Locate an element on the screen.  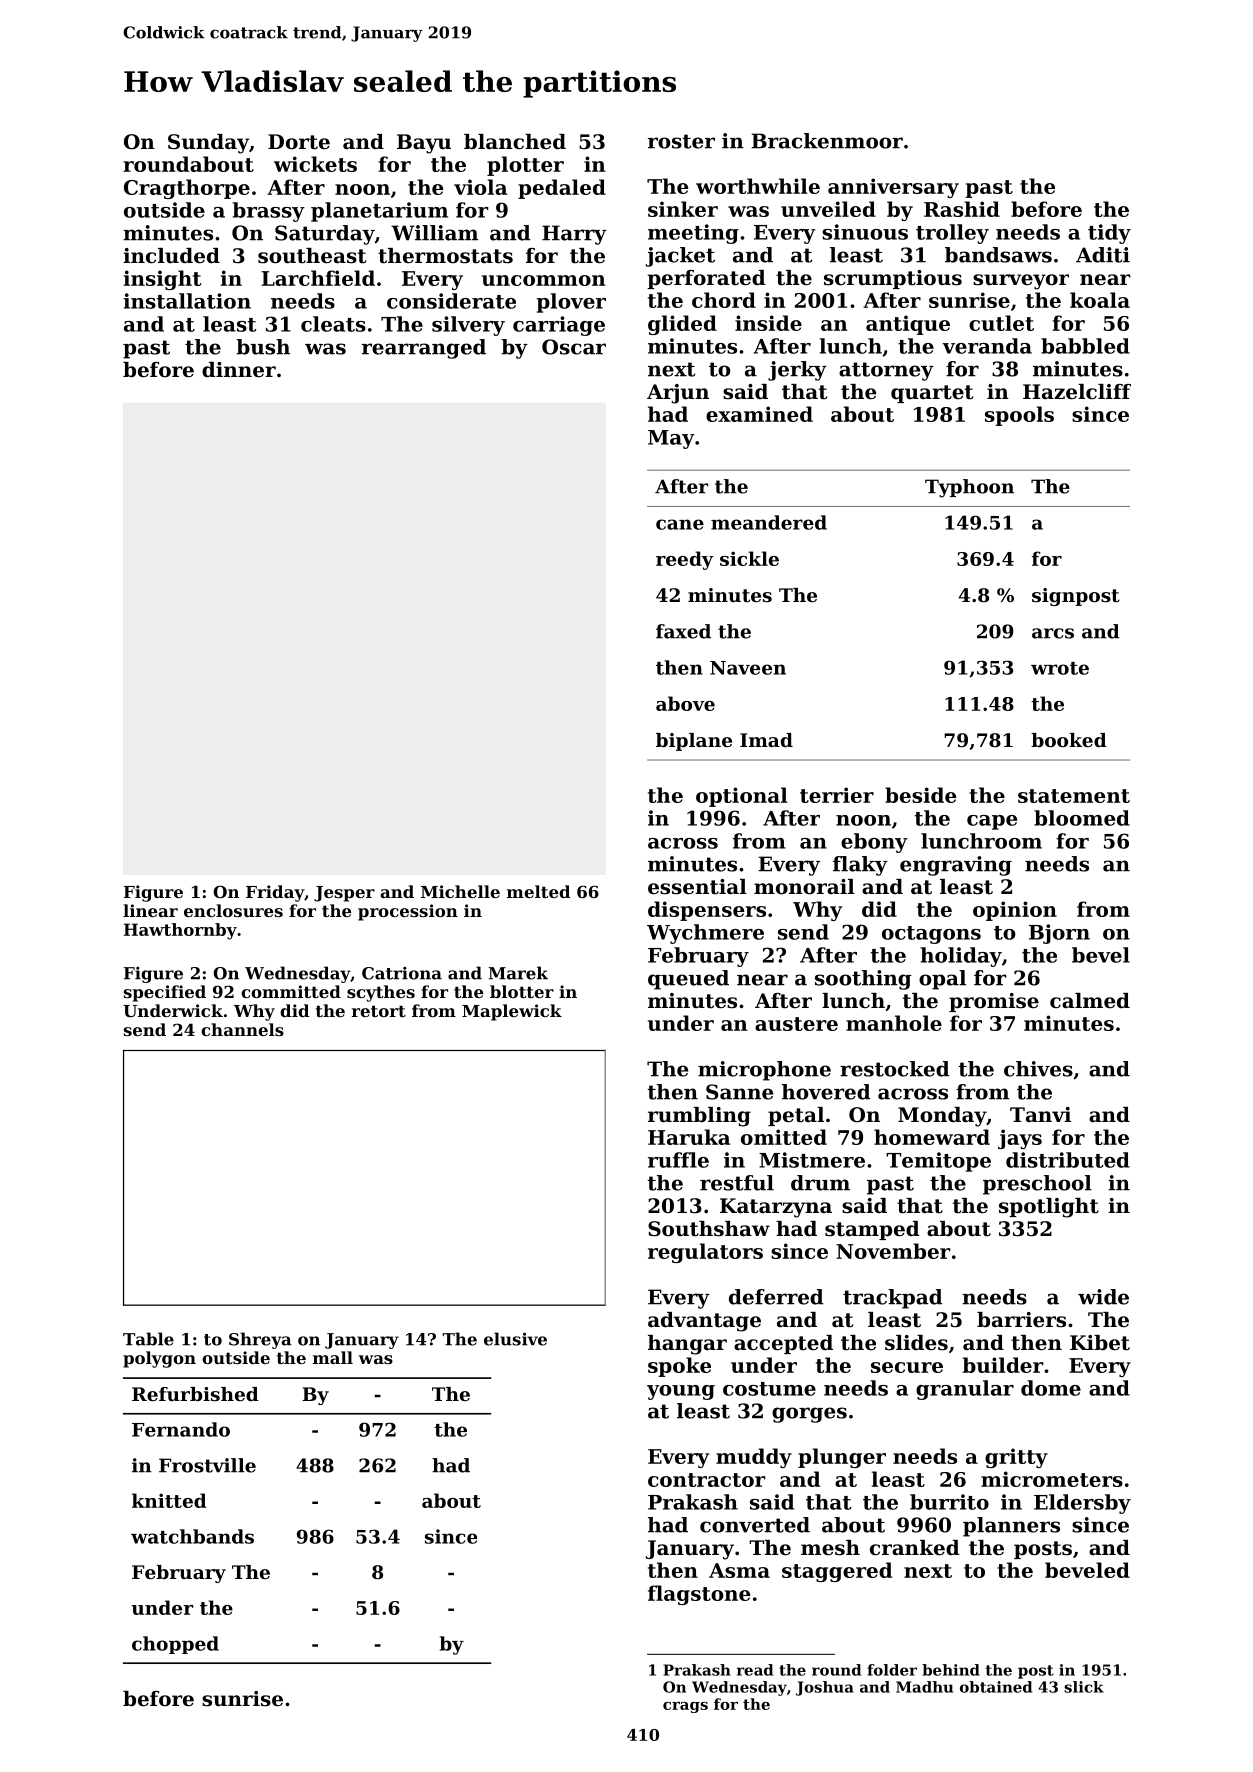
Haruka is located at coordinates (689, 1137).
